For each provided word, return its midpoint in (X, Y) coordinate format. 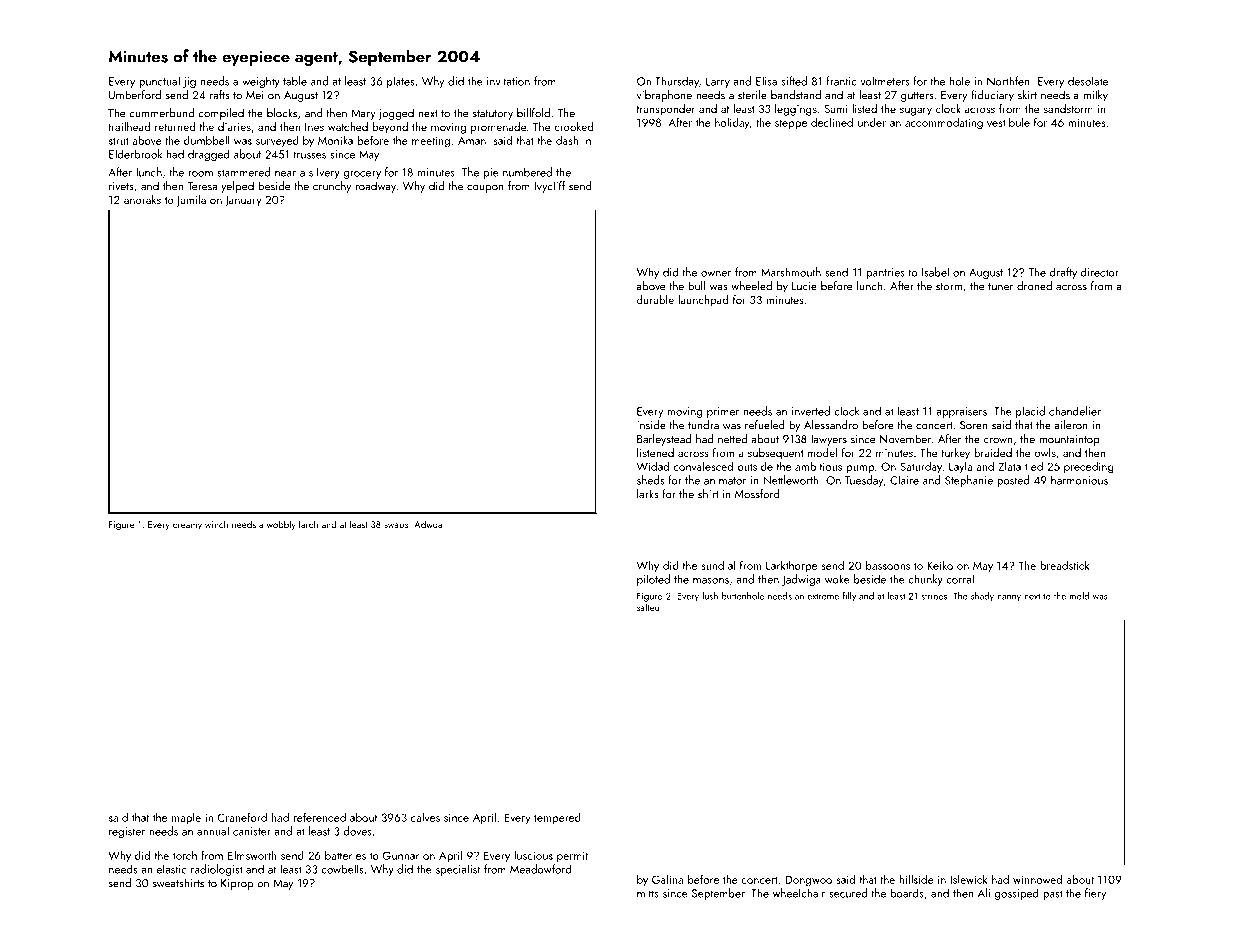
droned (1034, 286)
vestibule (1008, 122)
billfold (533, 113)
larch (308, 524)
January (243, 201)
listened (655, 452)
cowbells (342, 869)
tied (1034, 466)
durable (655, 299)
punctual (159, 82)
